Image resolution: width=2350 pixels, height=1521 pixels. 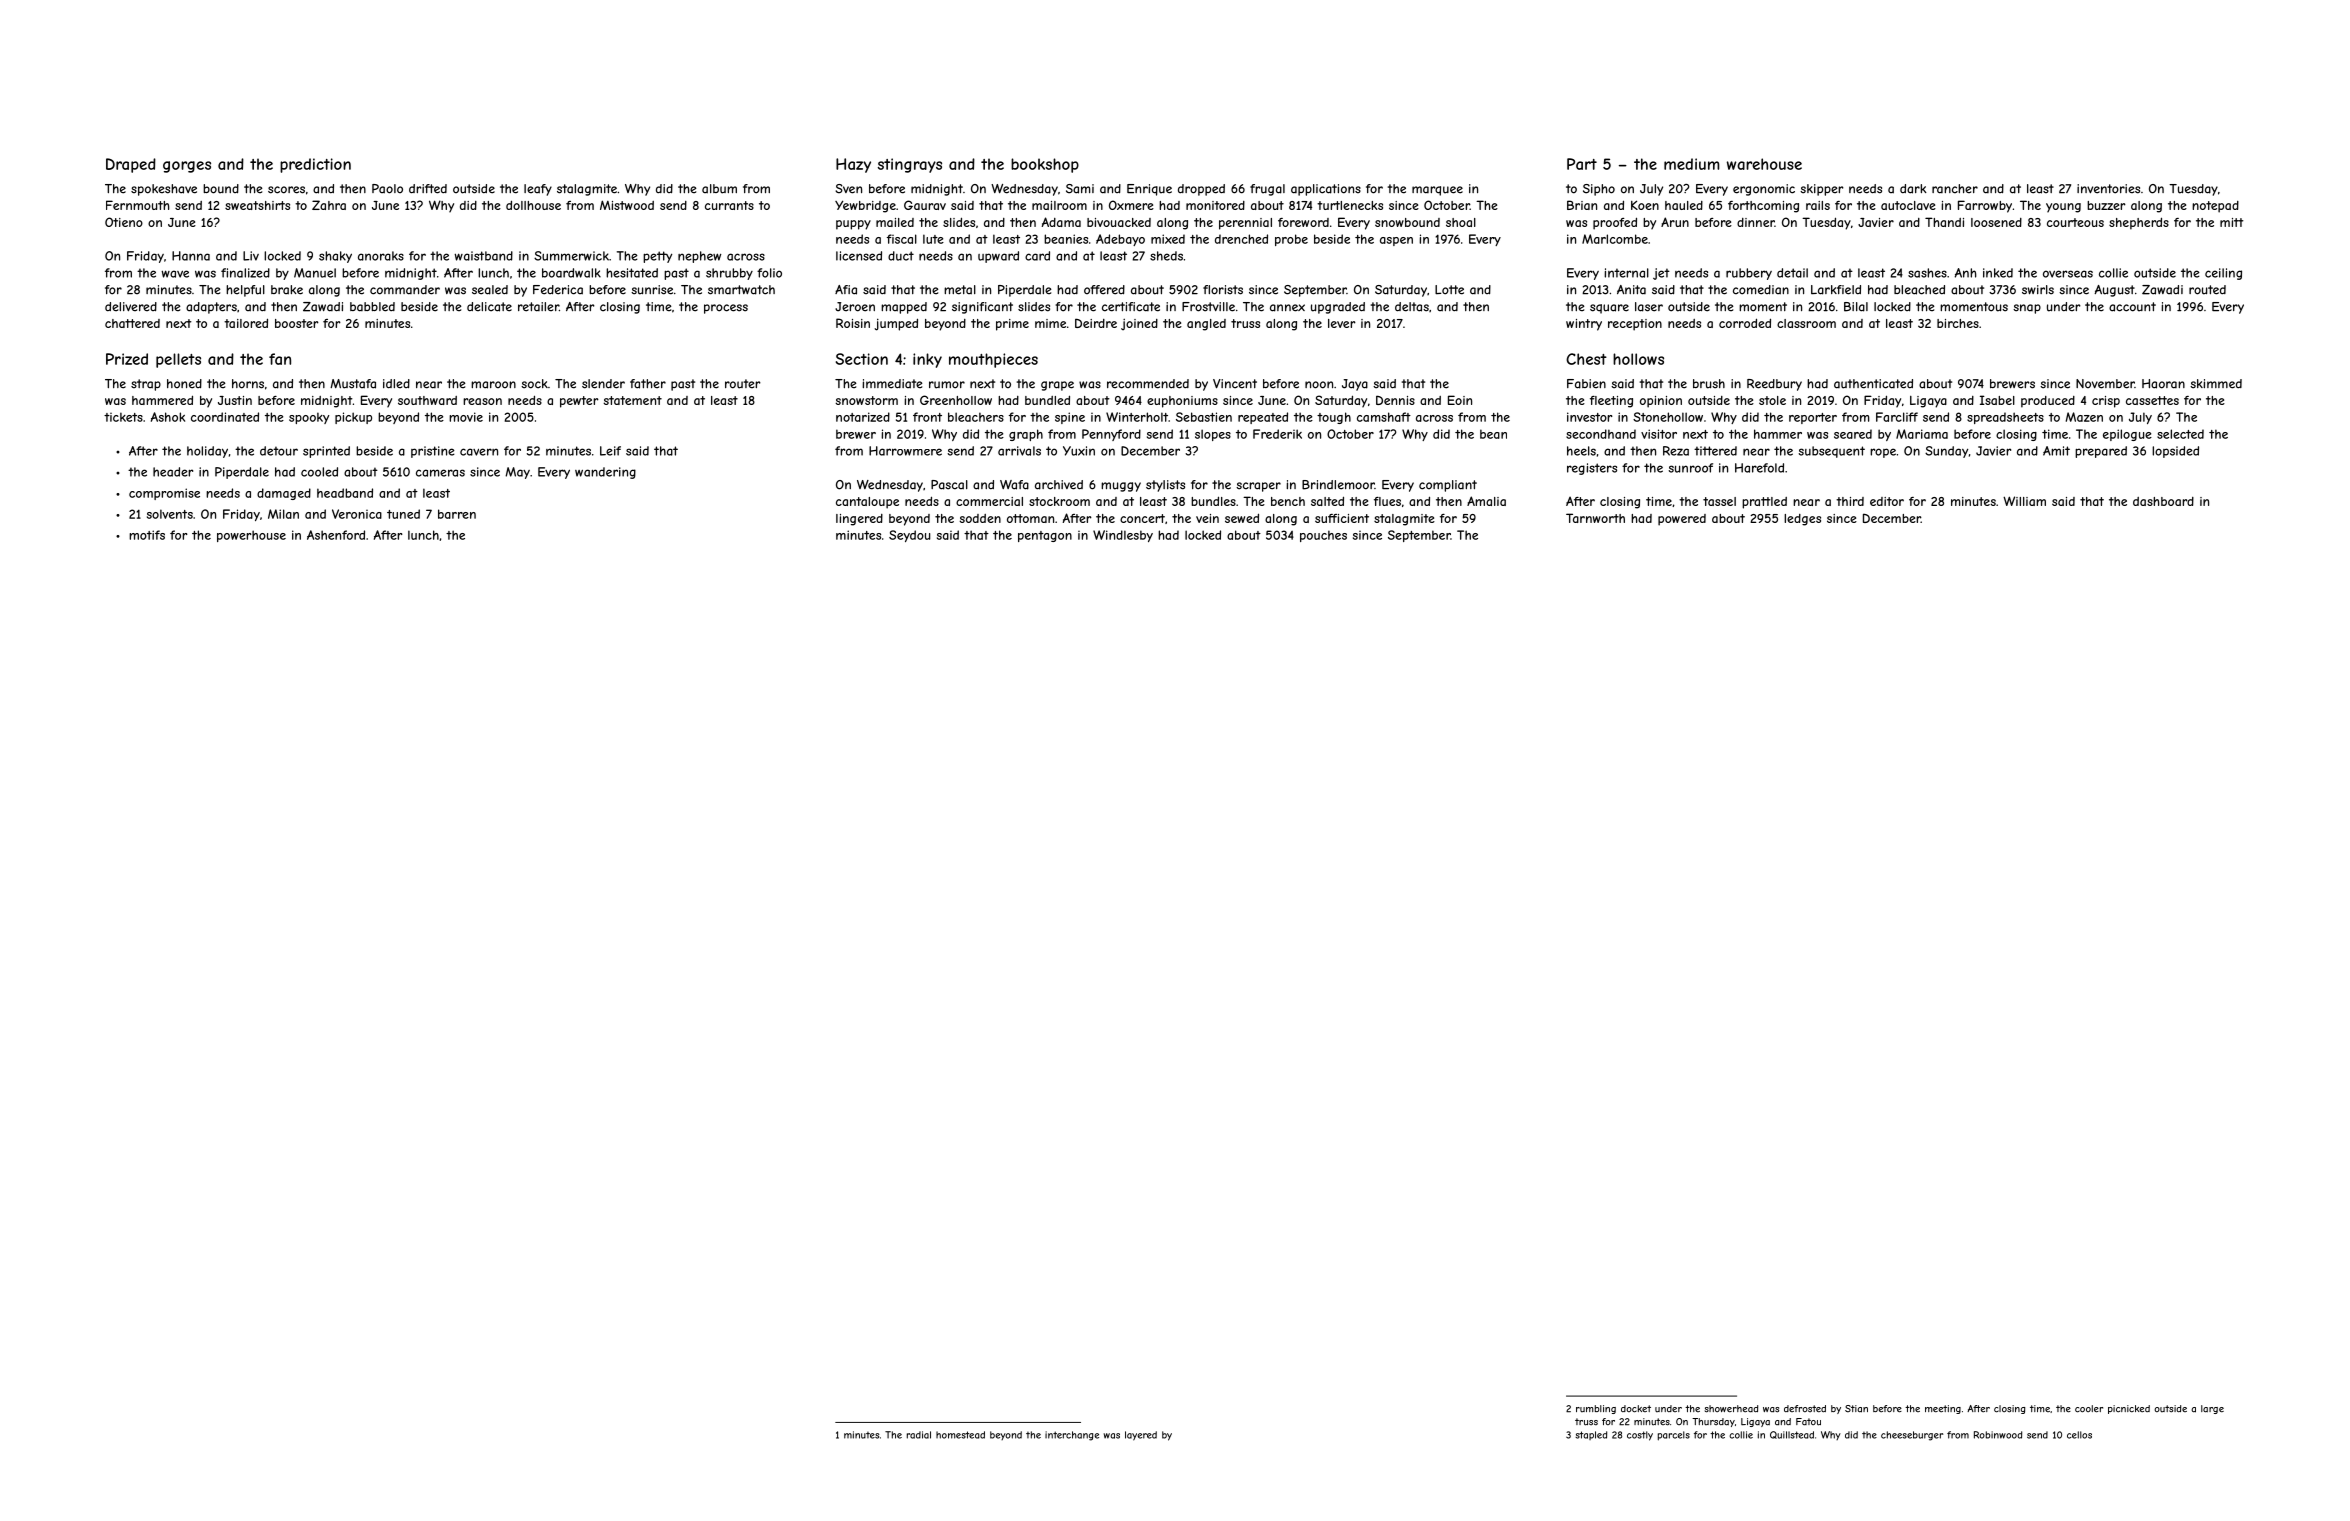 What do you see at coordinates (1731, 1409) in the screenshot?
I see `showerhead` at bounding box center [1731, 1409].
